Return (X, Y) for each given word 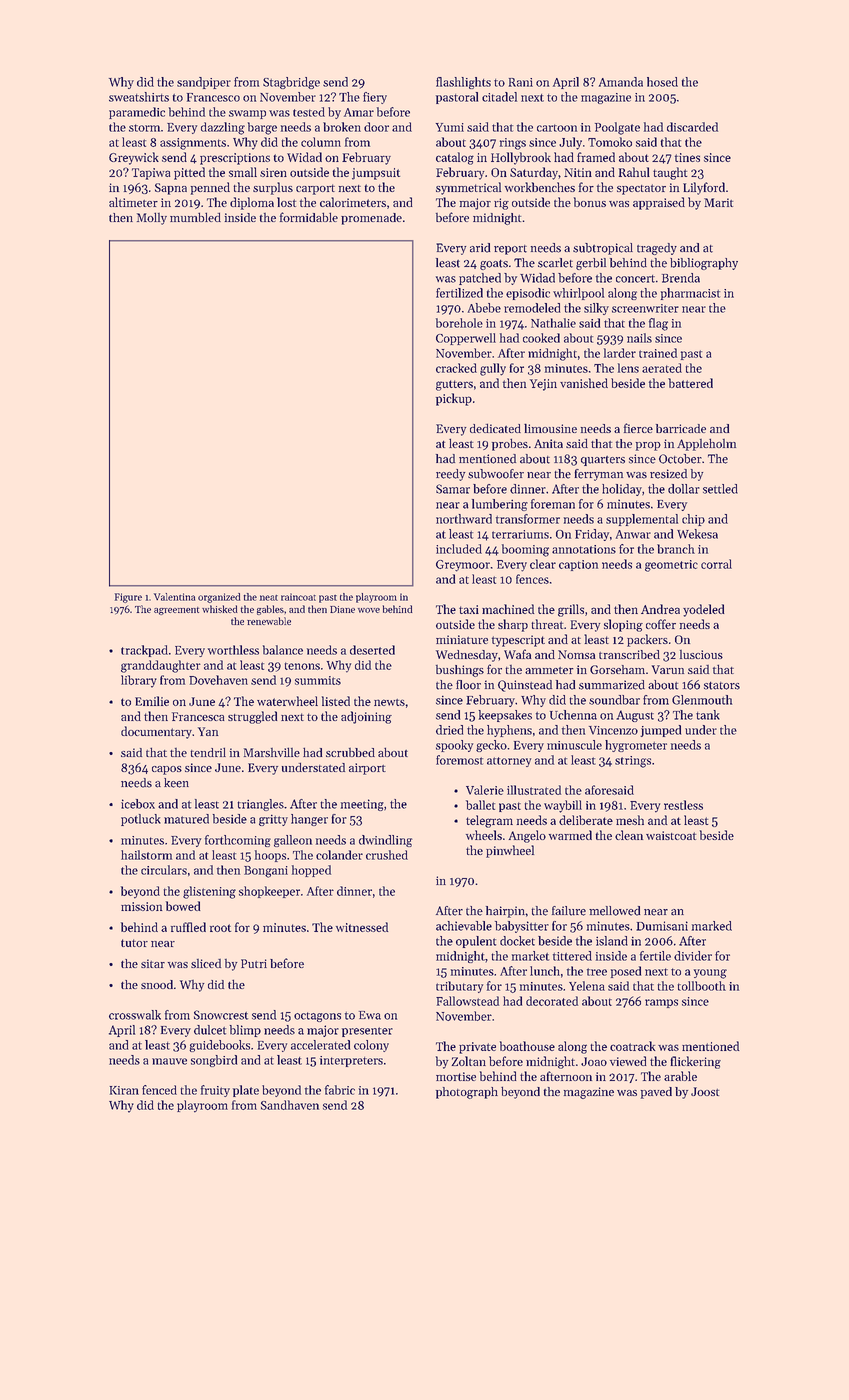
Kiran (124, 1090)
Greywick (134, 158)
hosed (662, 82)
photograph (467, 1093)
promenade (371, 219)
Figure (128, 598)
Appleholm (706, 444)
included (459, 549)
